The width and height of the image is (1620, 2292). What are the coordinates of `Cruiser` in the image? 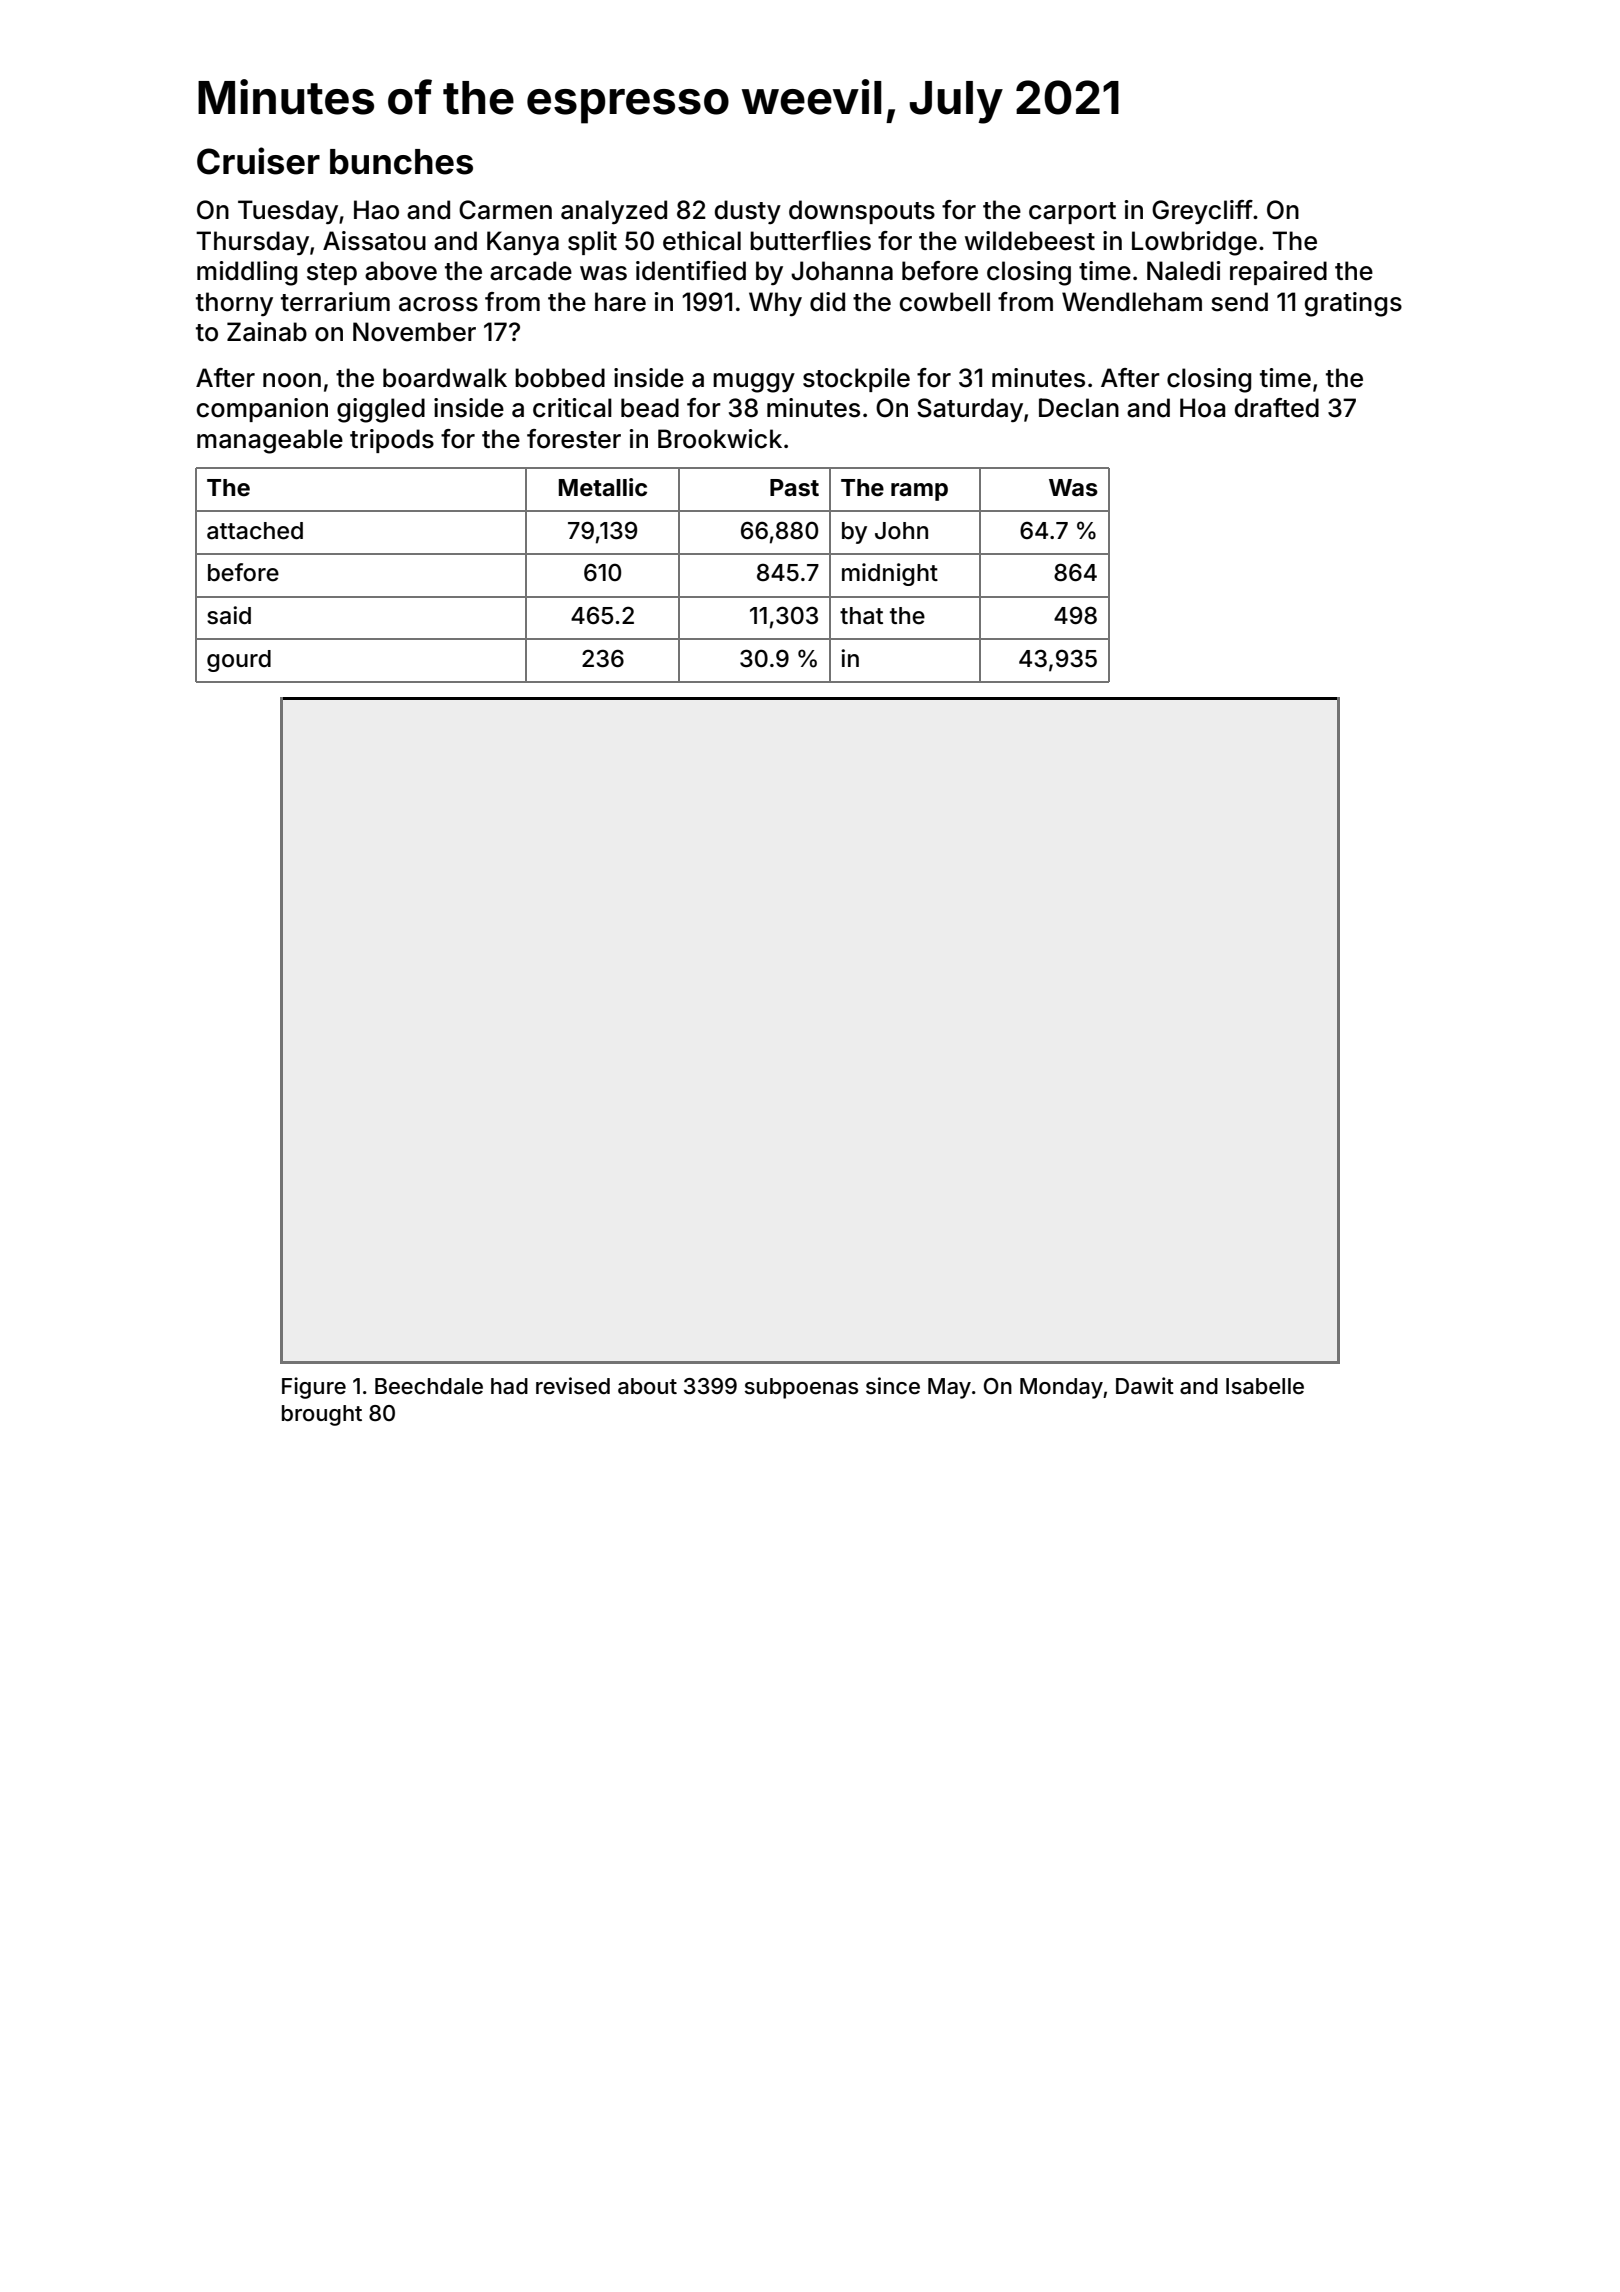 It's located at (258, 161).
